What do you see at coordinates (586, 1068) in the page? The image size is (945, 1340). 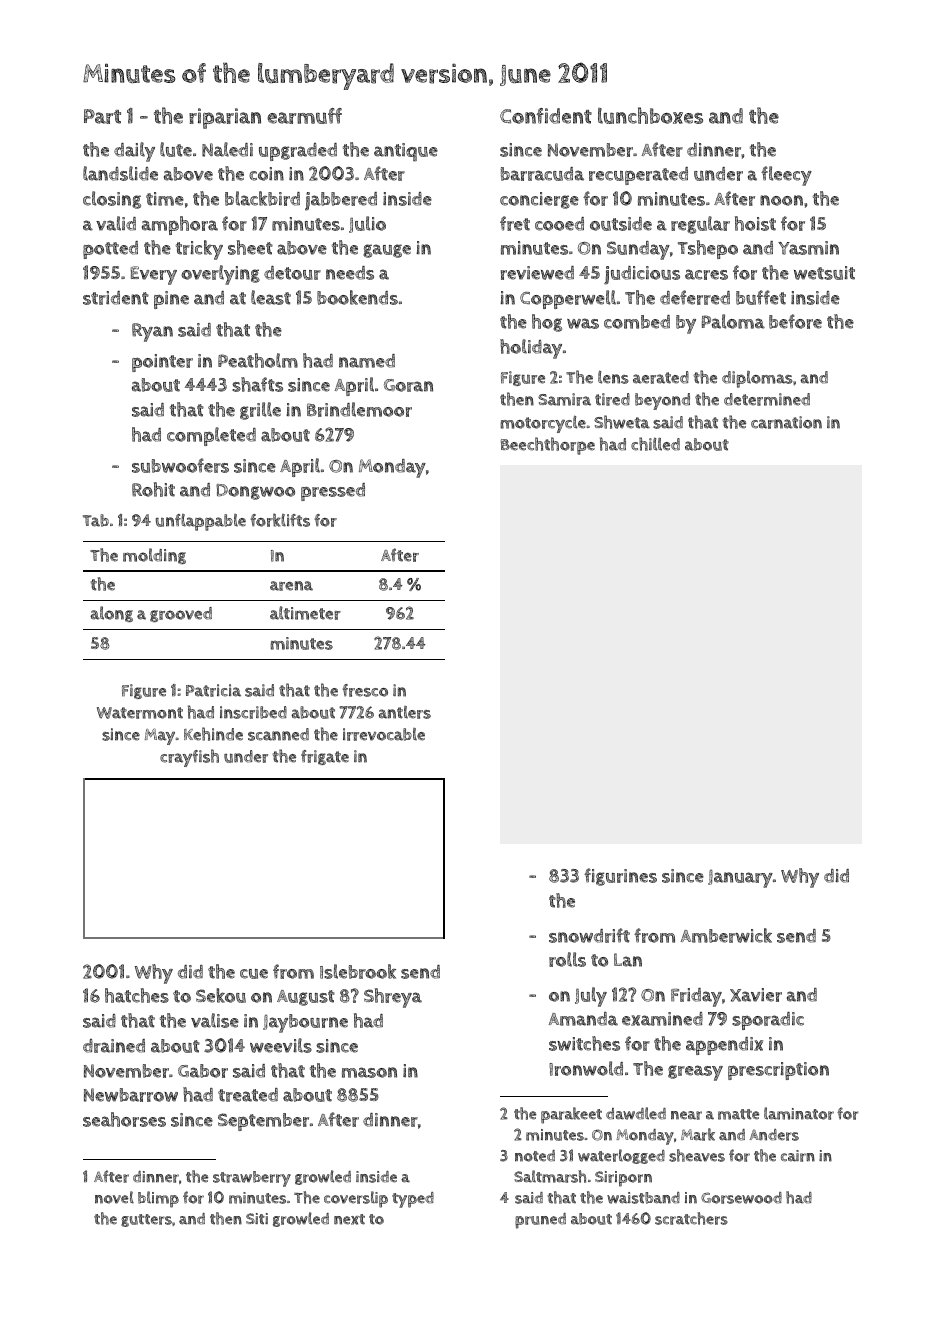 I see `Ironwold` at bounding box center [586, 1068].
